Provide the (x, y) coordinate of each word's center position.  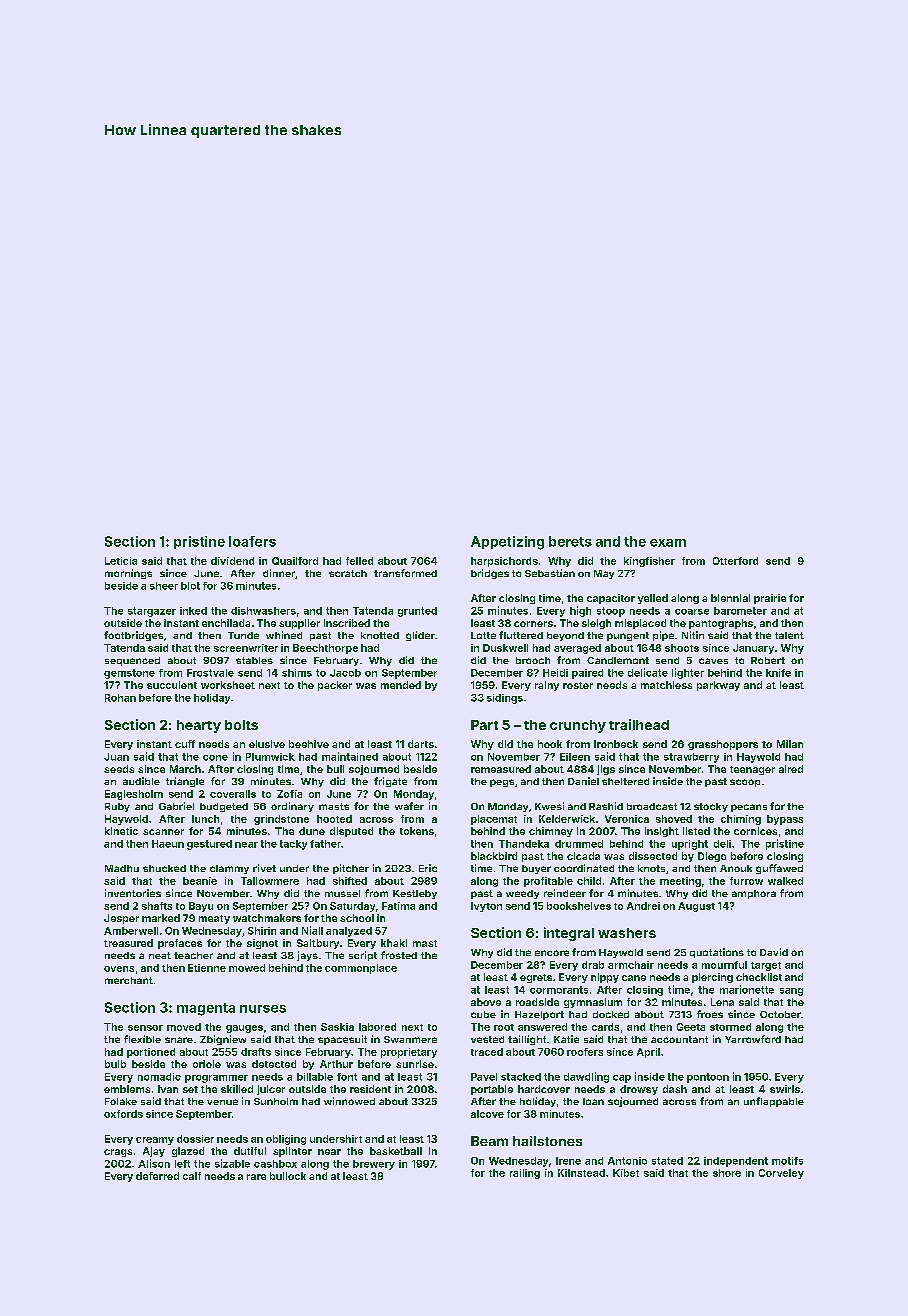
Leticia (121, 561)
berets (570, 541)
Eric (428, 868)
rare (256, 1177)
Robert (768, 660)
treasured (128, 943)
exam (668, 543)
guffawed (779, 869)
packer (335, 686)
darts (421, 744)
